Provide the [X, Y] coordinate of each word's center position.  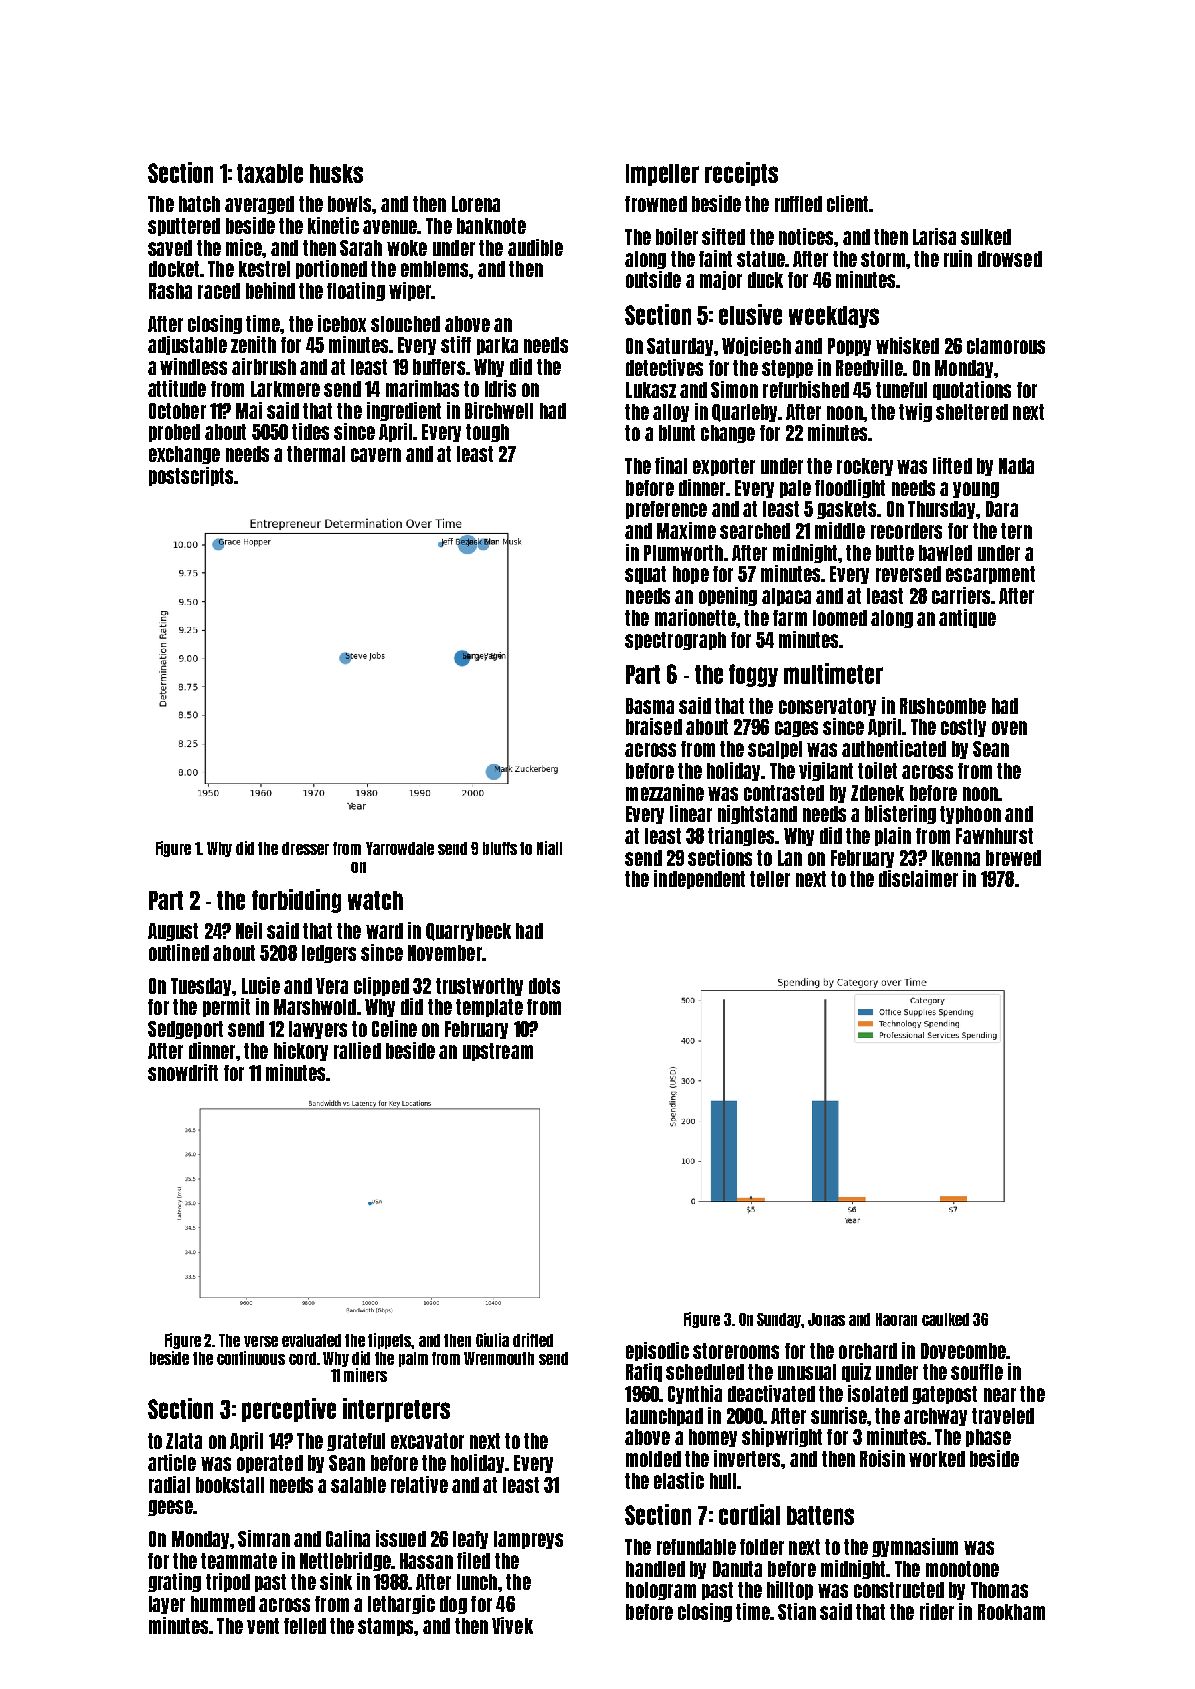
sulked [986, 237]
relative [419, 1484]
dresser [305, 848]
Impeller [662, 175]
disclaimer [918, 878]
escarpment [990, 575]
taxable [270, 173]
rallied [357, 1050]
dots [544, 986]
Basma [650, 706]
